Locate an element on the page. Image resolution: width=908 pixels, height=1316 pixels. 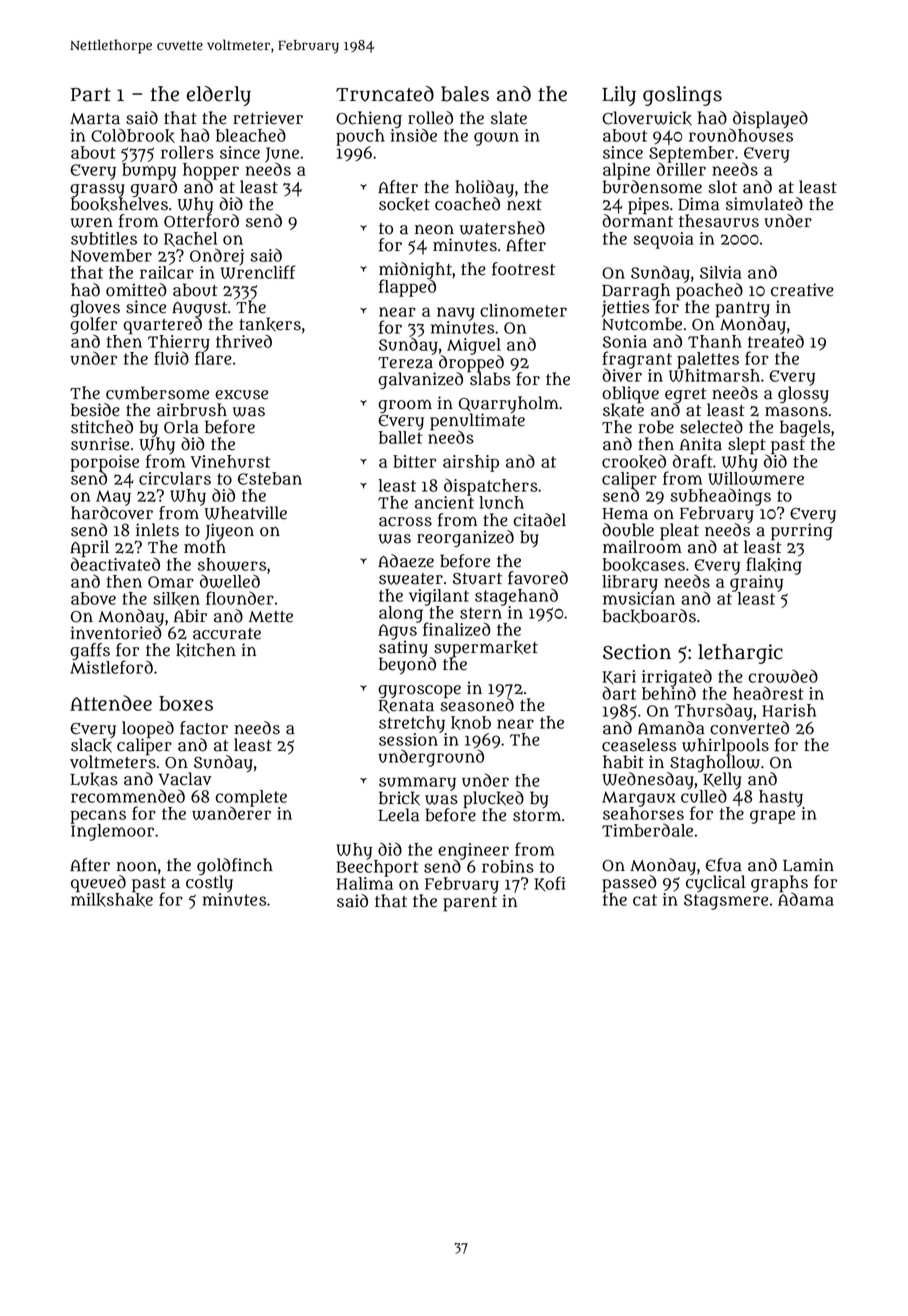
storm is located at coordinates (537, 816).
